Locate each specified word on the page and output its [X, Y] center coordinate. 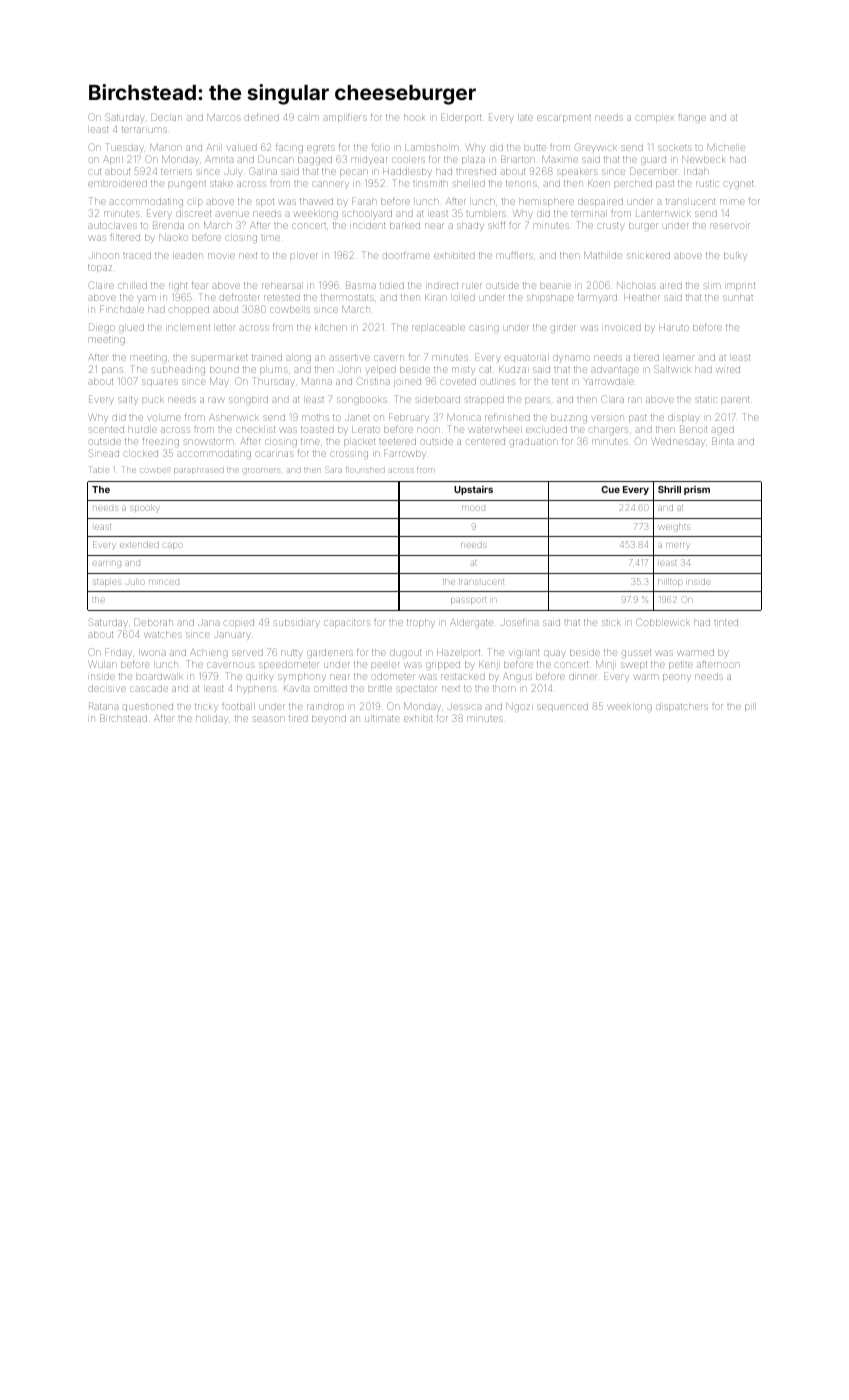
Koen [599, 184]
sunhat [738, 298]
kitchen [330, 327]
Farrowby [405, 455]
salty [128, 400]
